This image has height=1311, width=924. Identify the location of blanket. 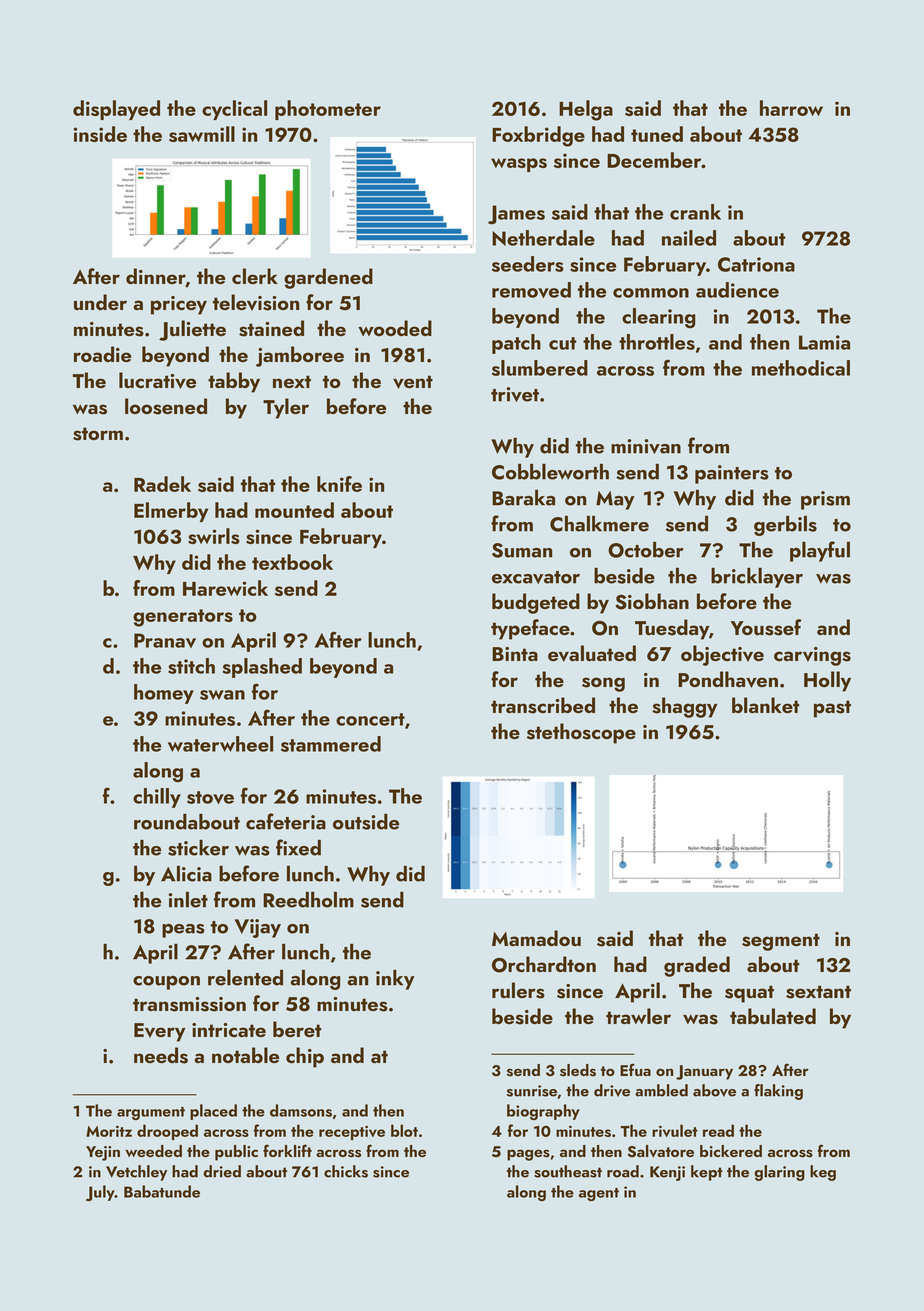
(765, 705).
